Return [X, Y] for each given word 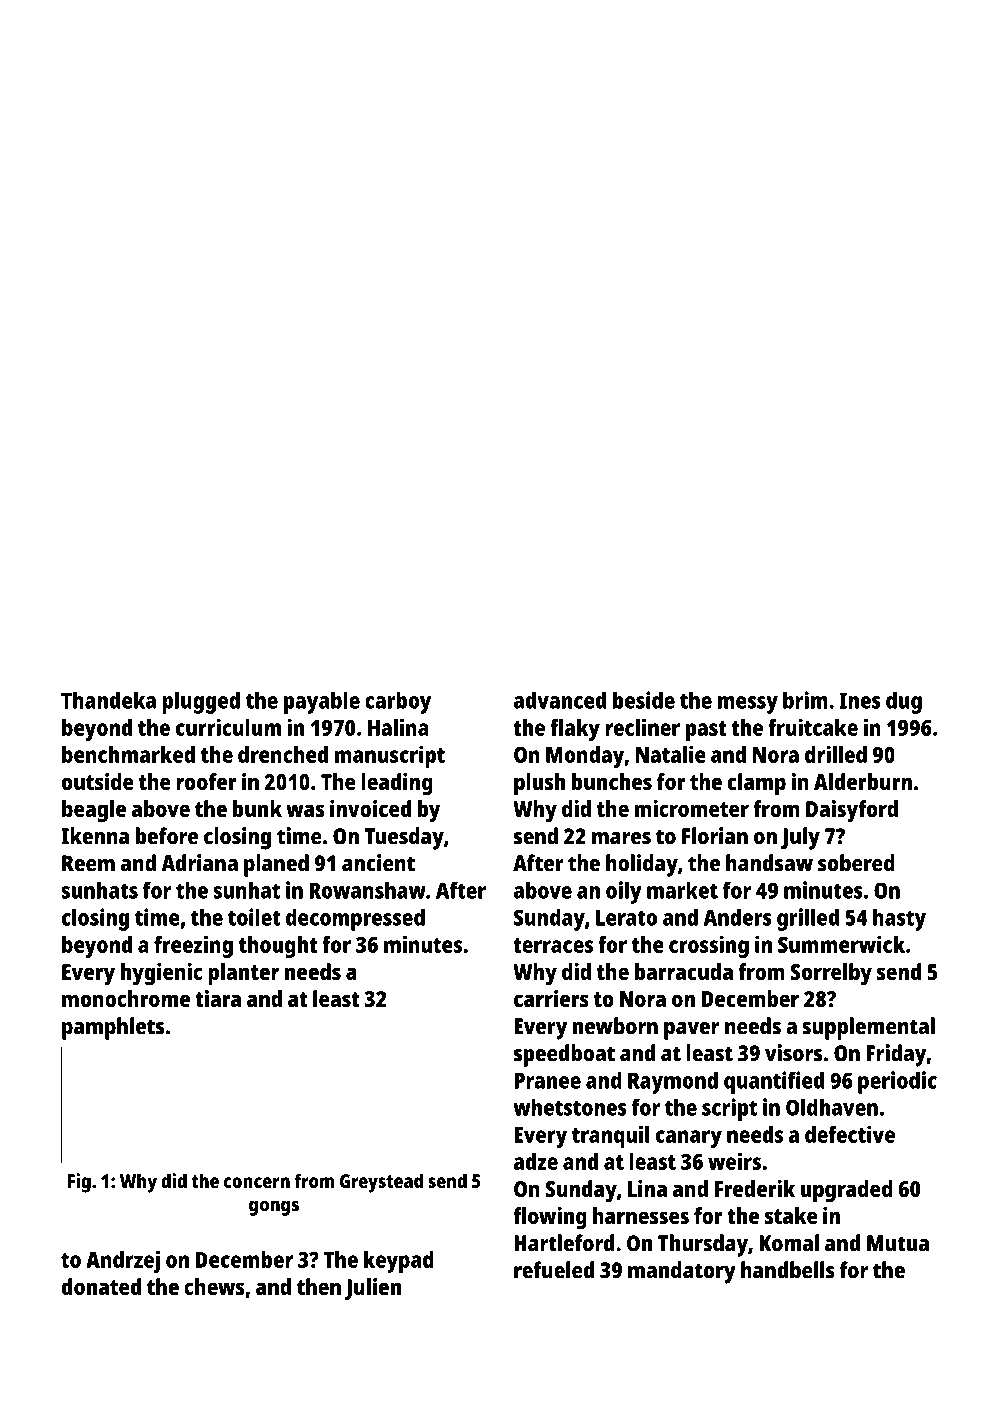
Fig [79, 1183]
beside [644, 700]
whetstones [570, 1107]
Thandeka [108, 700]
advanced [560, 700]
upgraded [847, 1191]
